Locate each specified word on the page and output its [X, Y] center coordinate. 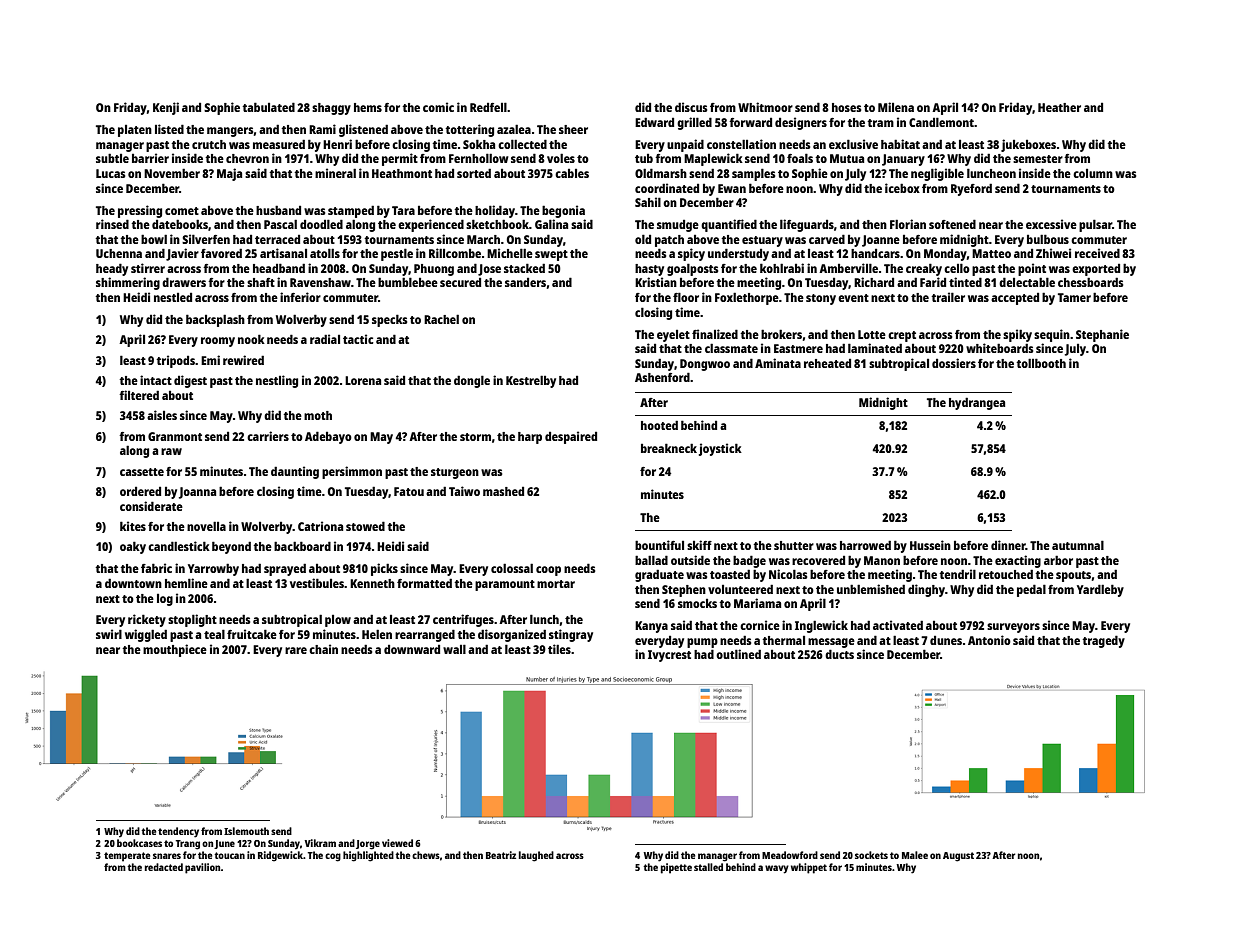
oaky [133, 547]
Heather [1059, 107]
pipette [676, 868]
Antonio [989, 640]
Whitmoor [765, 107]
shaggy [331, 109]
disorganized [512, 635]
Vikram [320, 843]
